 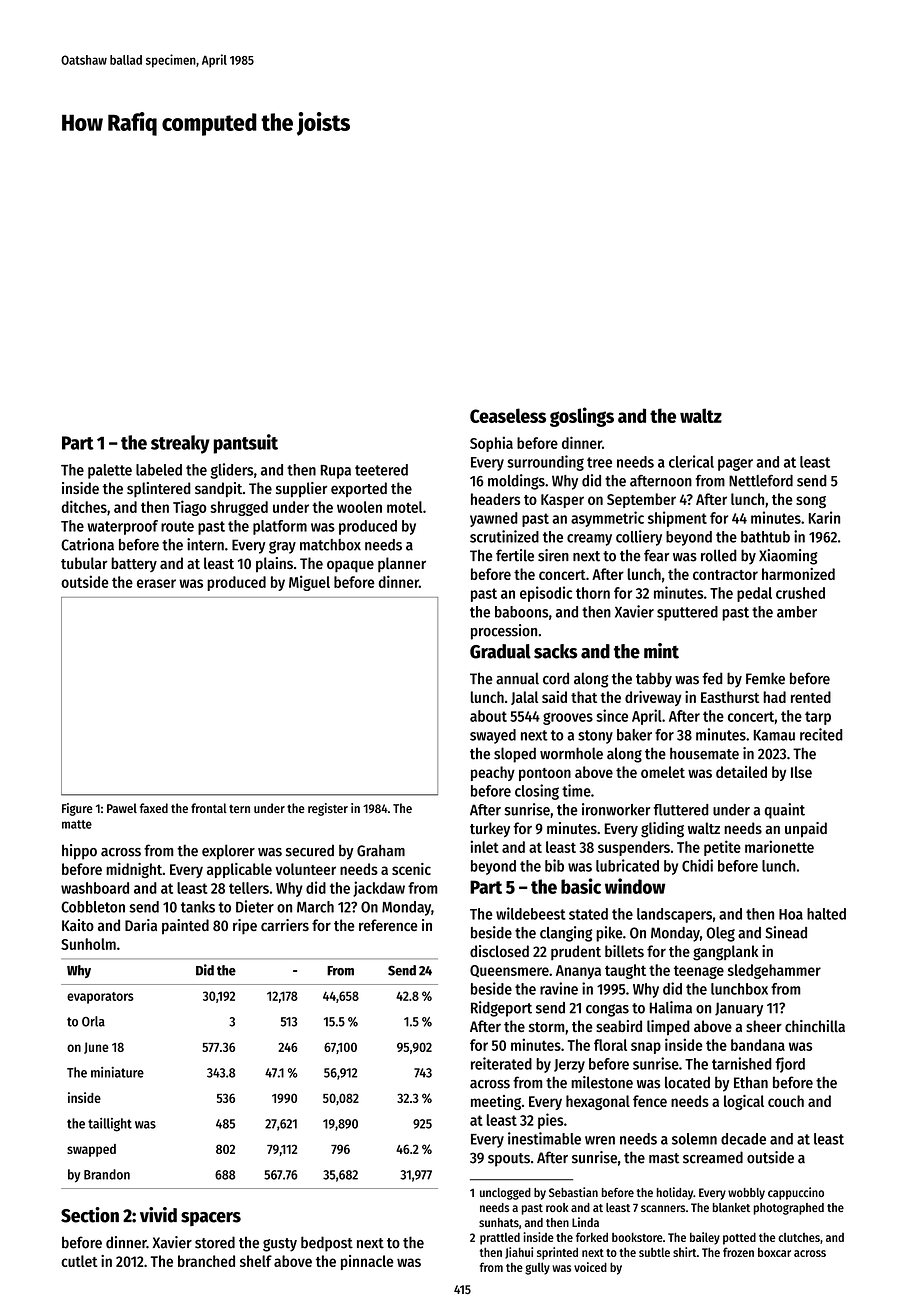 What do you see at coordinates (735, 464) in the screenshot?
I see `pager` at bounding box center [735, 464].
